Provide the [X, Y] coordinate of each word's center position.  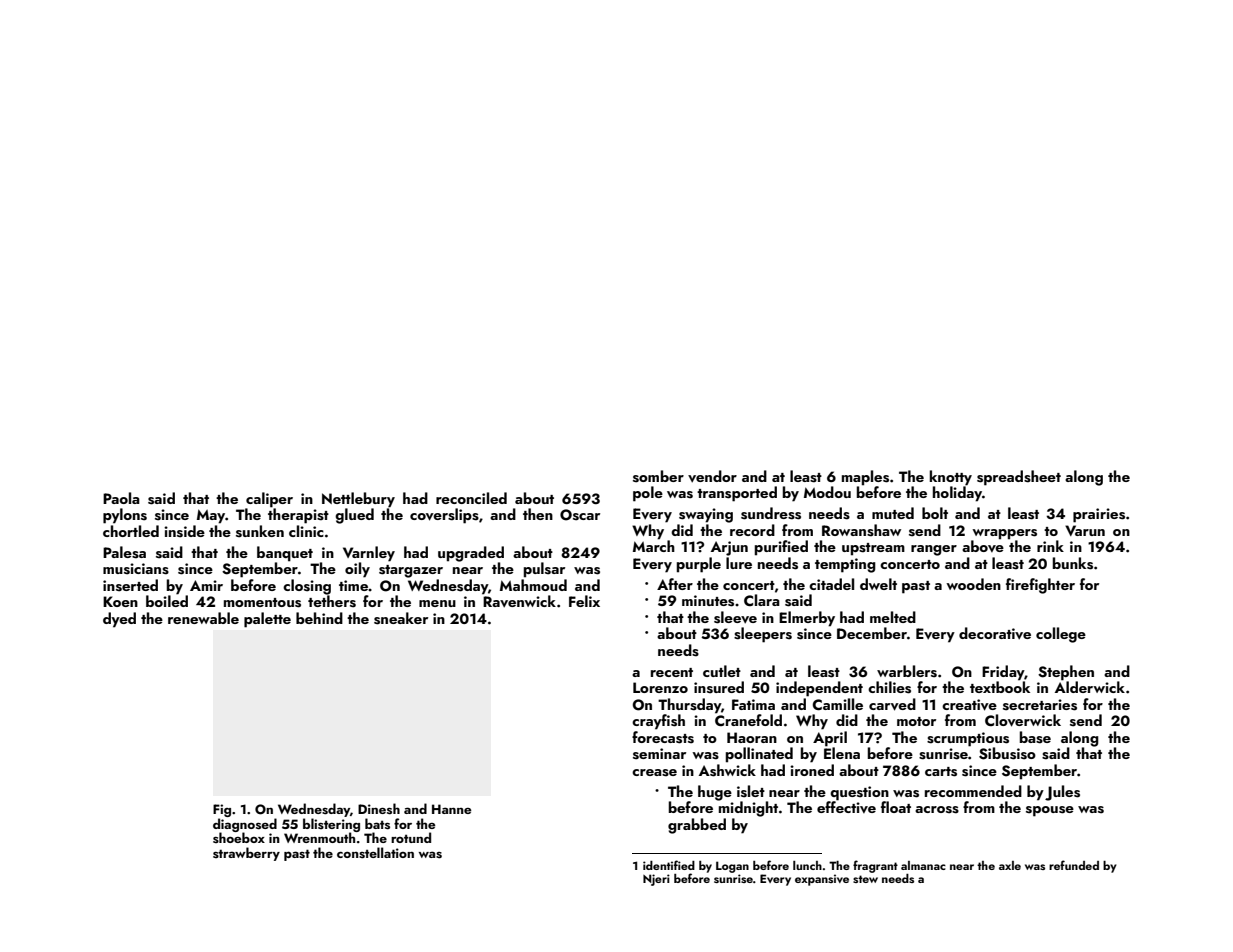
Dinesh [379, 809]
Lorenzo [660, 687]
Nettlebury [358, 500]
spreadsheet [1019, 478]
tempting [845, 565]
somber [658, 476]
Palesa [124, 552]
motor [916, 721]
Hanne [451, 809]
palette [267, 620]
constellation [375, 853]
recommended [973, 791]
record [752, 530]
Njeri [656, 880]
